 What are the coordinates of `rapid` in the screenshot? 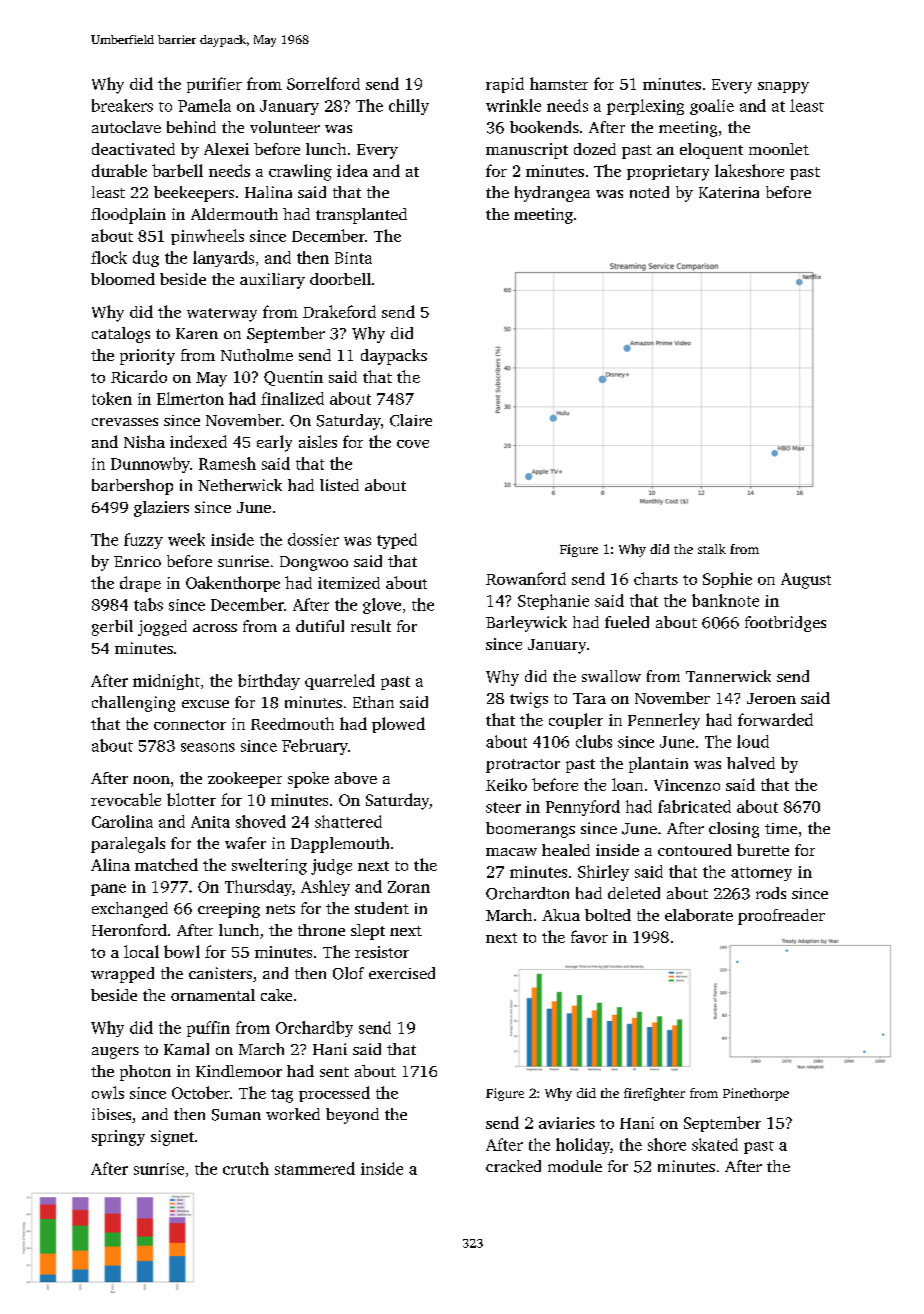 It's located at (505, 85).
